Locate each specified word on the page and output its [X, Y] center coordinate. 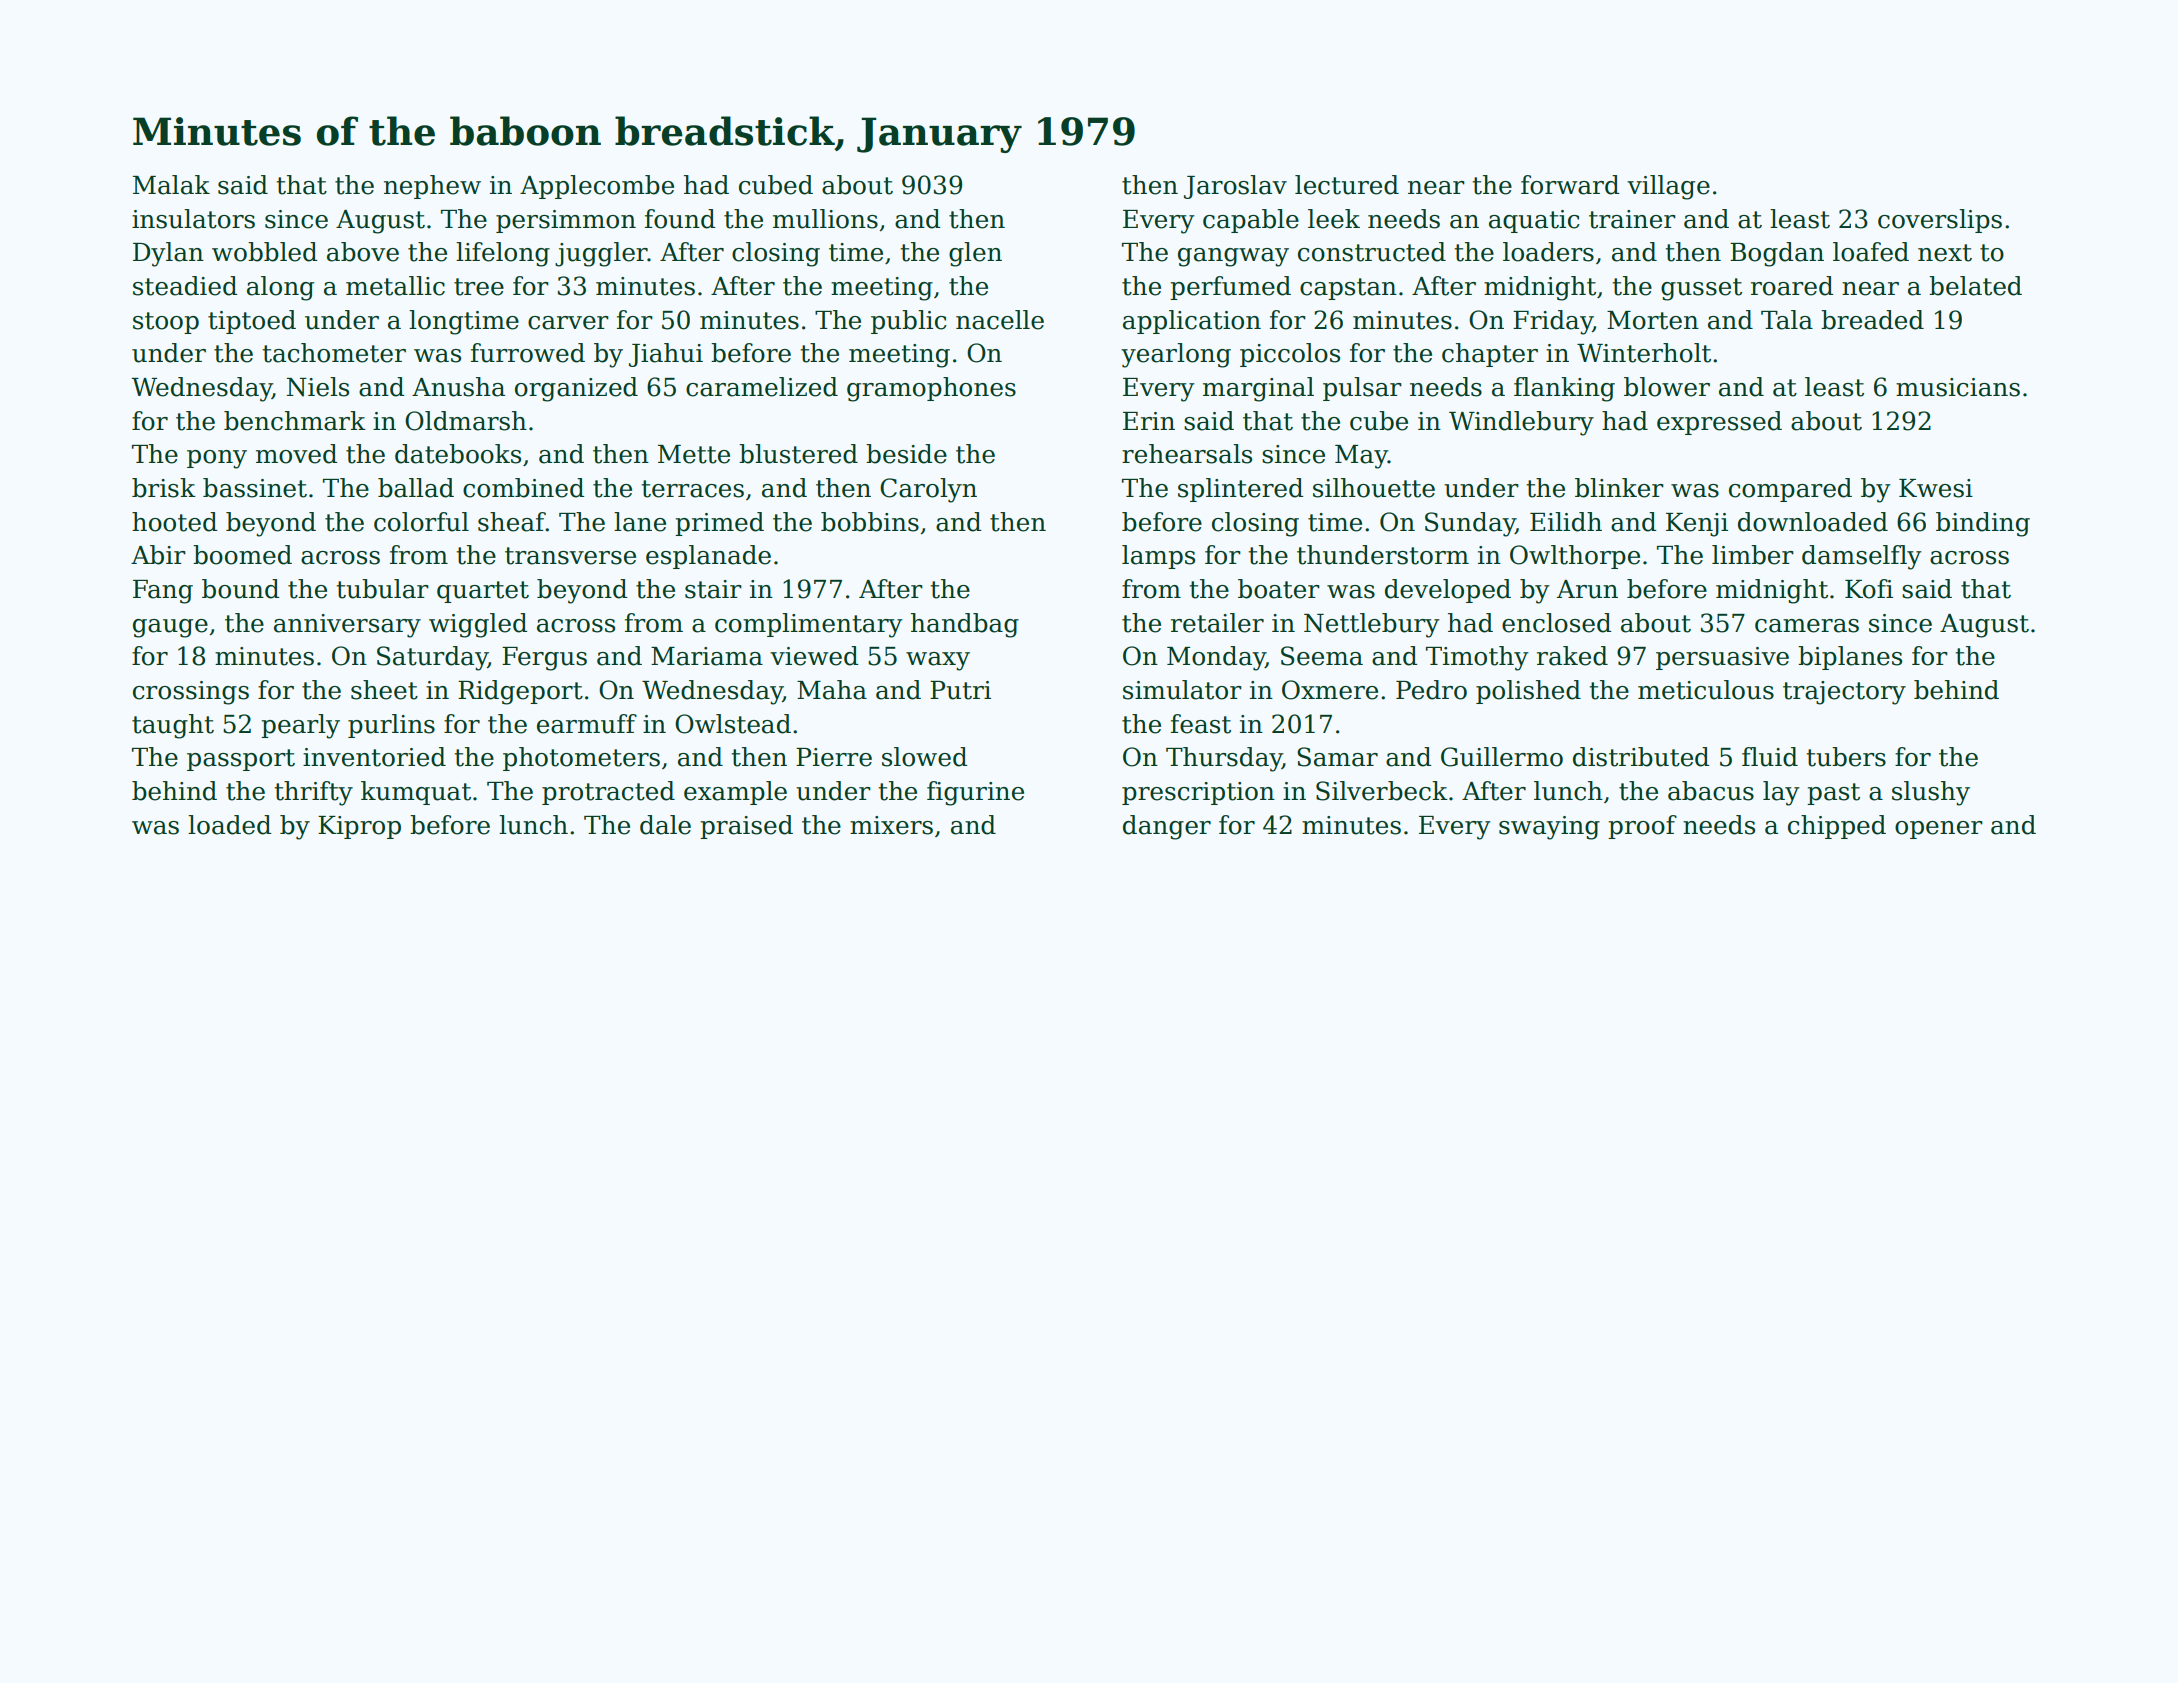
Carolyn [928, 490]
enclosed [1557, 623]
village [1668, 187]
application [1192, 322]
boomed [242, 555]
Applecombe [597, 187]
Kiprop [359, 827]
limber [1753, 555]
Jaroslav [1235, 187]
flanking [1564, 389]
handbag [965, 625]
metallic [395, 286]
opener [1939, 830]
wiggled [478, 625]
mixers [891, 825]
